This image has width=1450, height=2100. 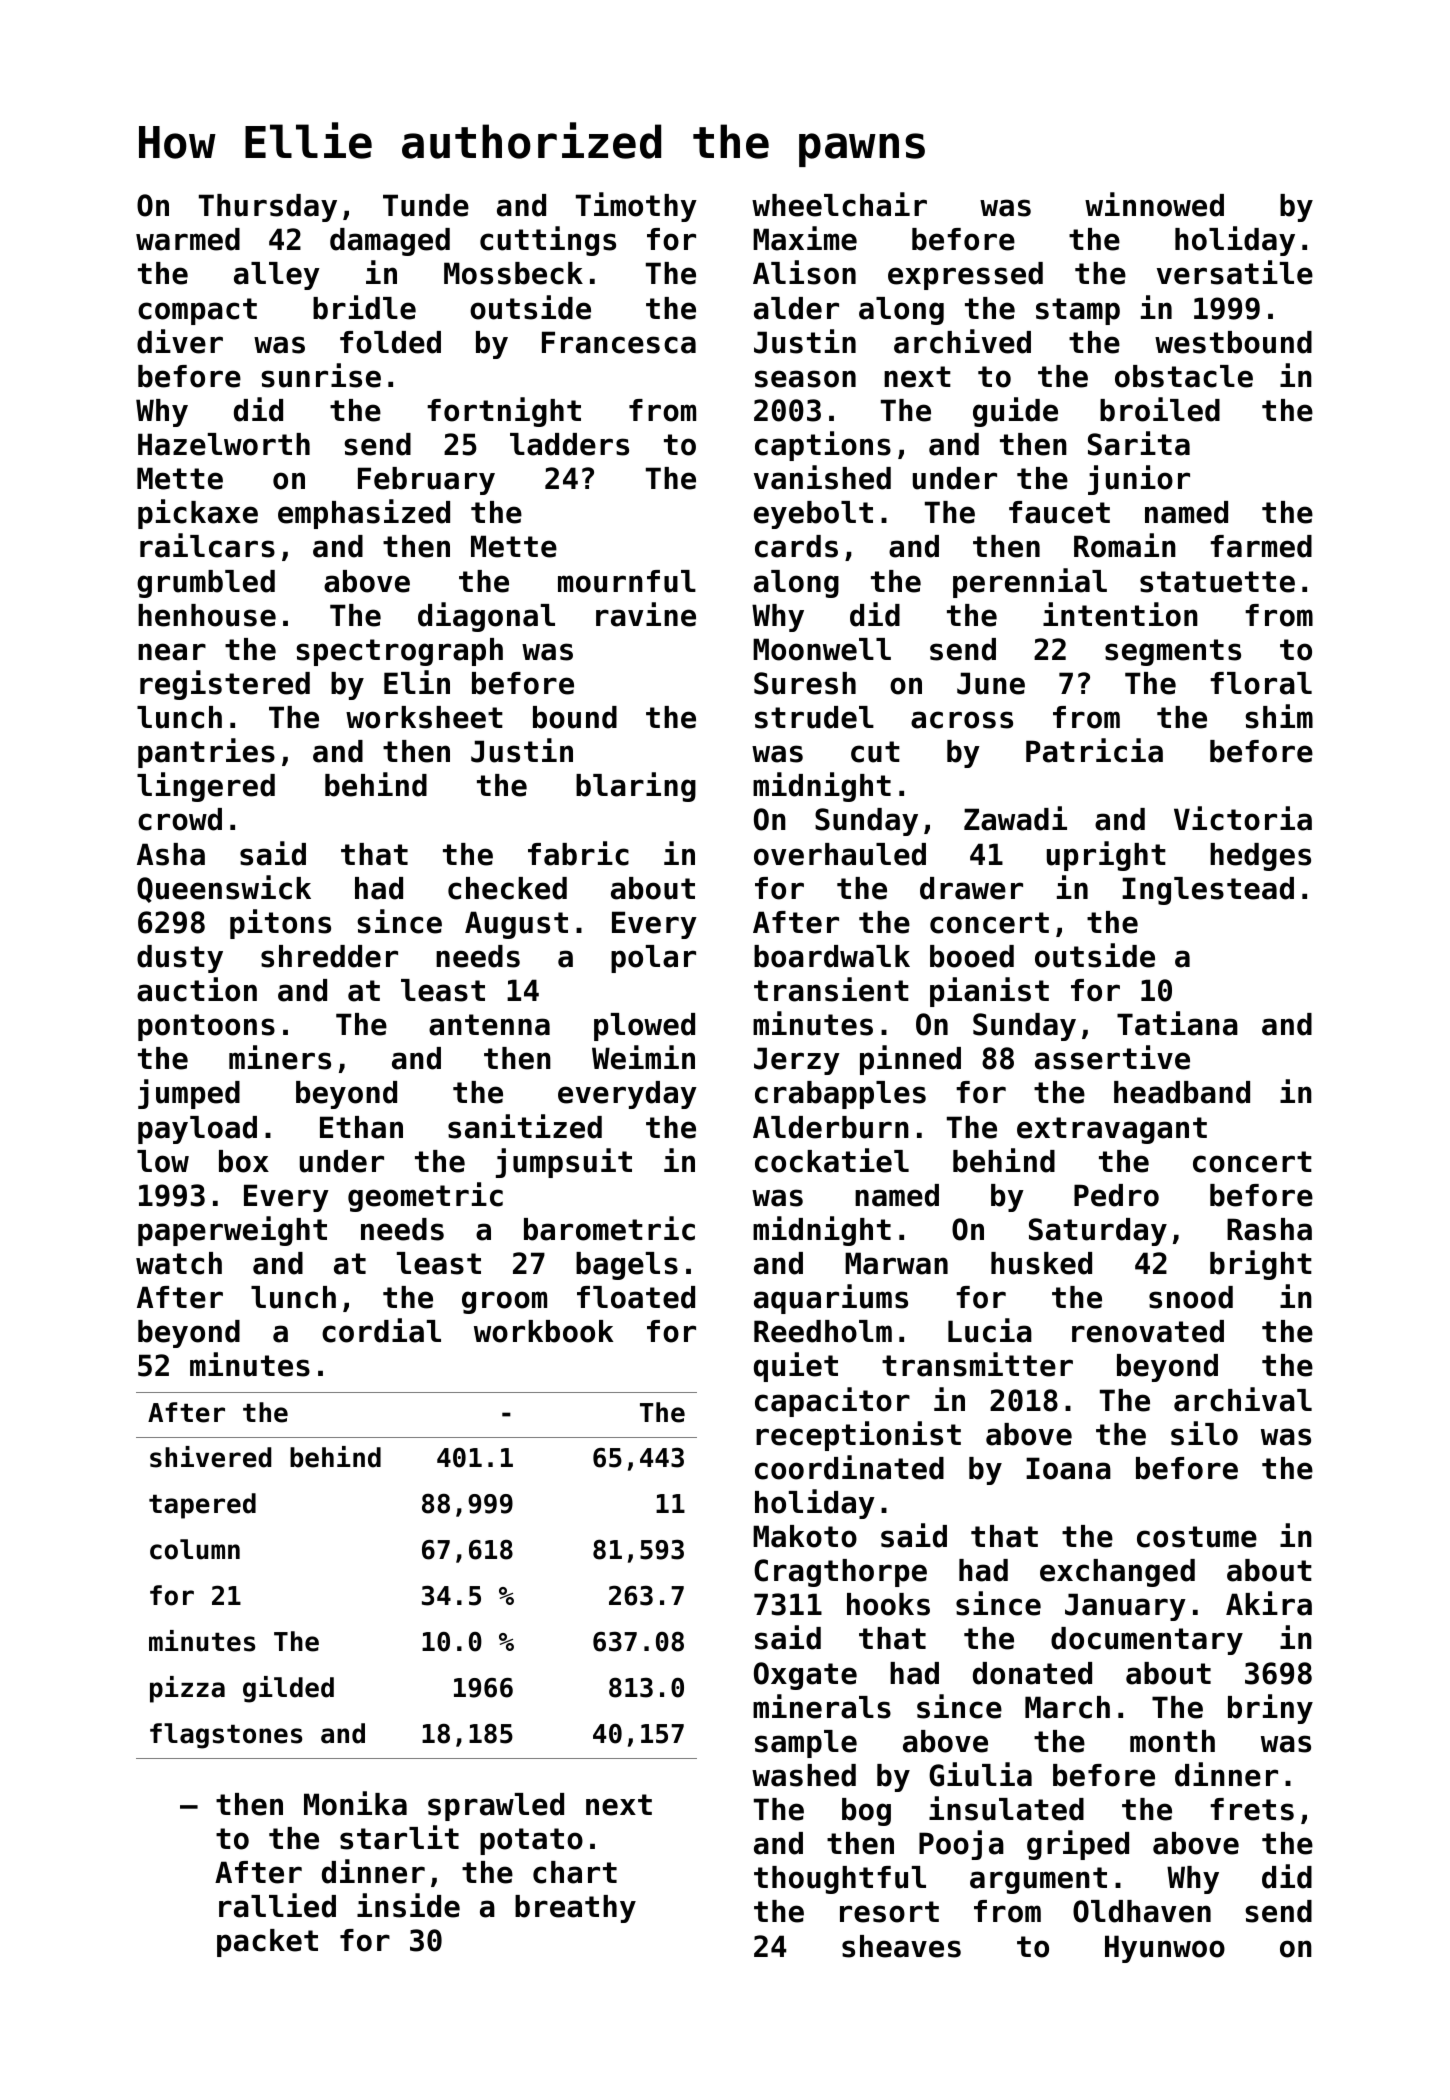 What do you see at coordinates (1279, 716) in the image?
I see `shim` at bounding box center [1279, 716].
